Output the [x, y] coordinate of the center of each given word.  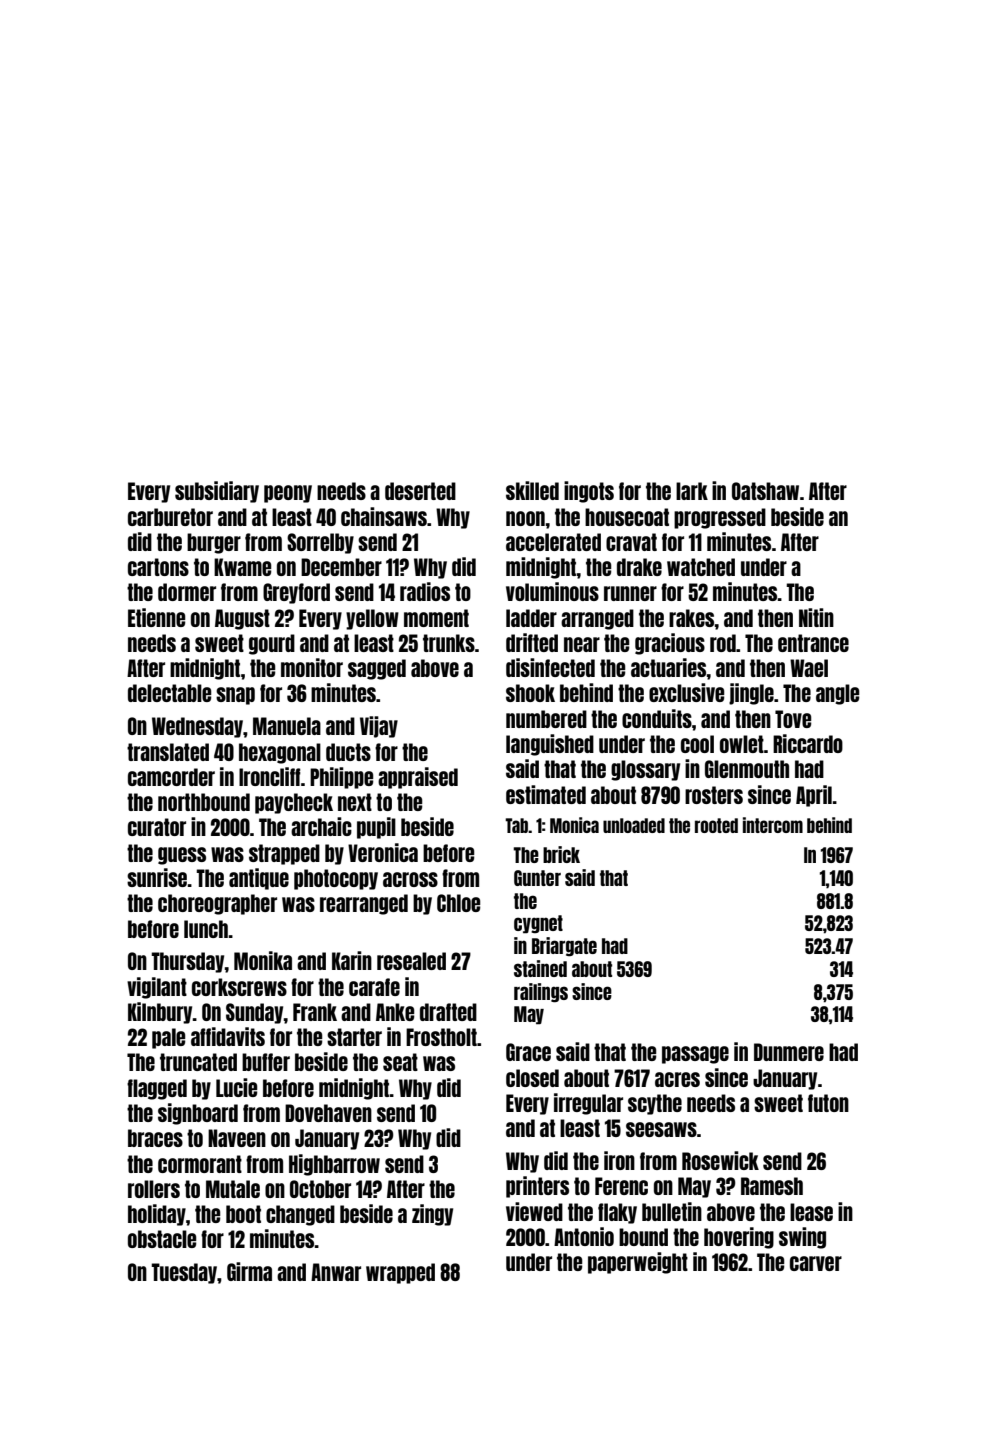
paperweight [638, 1263]
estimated [546, 794]
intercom [773, 825]
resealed [411, 961]
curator [157, 827]
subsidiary [217, 492]
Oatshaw [765, 491]
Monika [263, 960]
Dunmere [789, 1052]
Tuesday [185, 1273]
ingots [589, 492]
